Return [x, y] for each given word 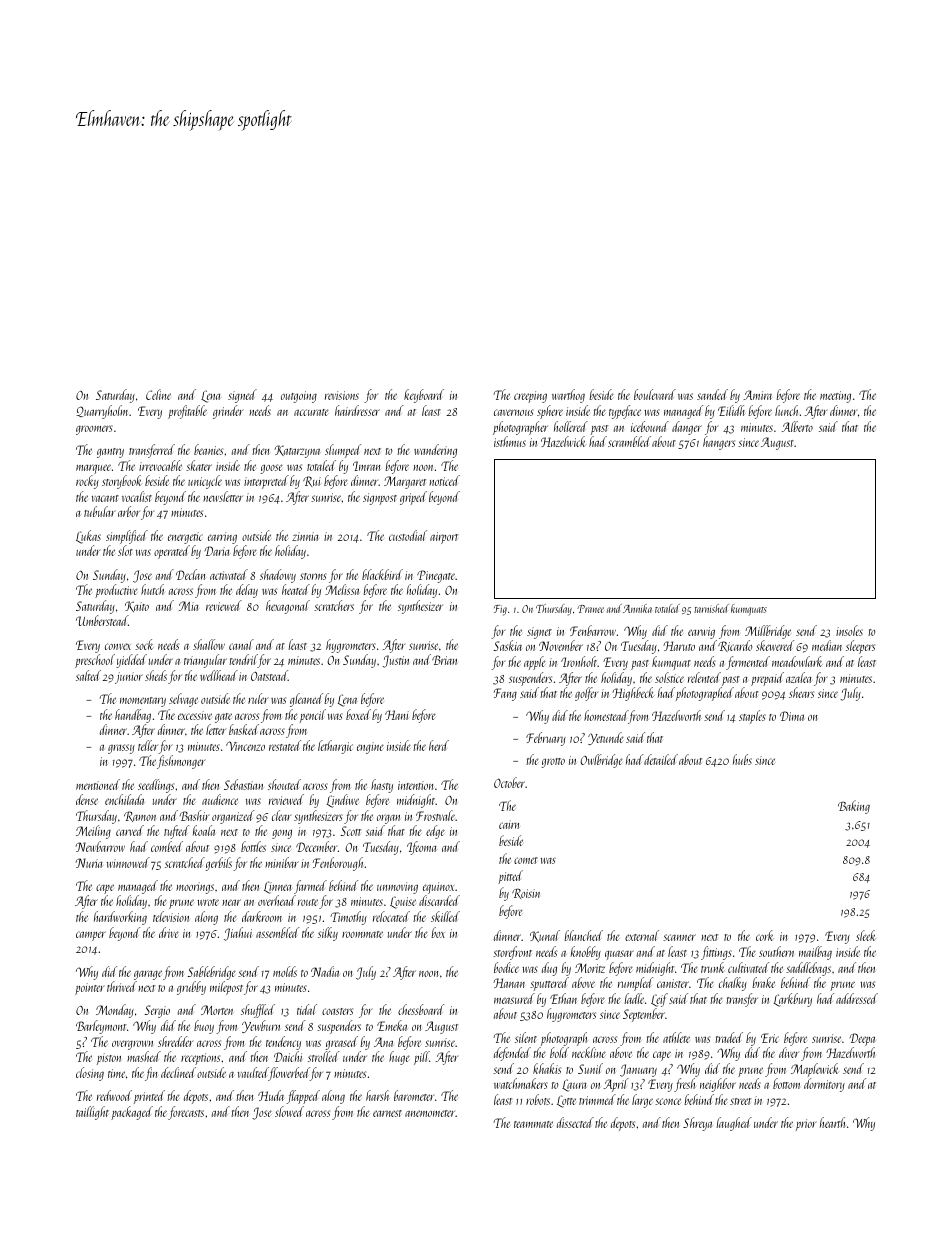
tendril [243, 661]
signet [539, 633]
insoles [849, 630]
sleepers [860, 647]
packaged [132, 1113]
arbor [129, 511]
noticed [444, 480]
